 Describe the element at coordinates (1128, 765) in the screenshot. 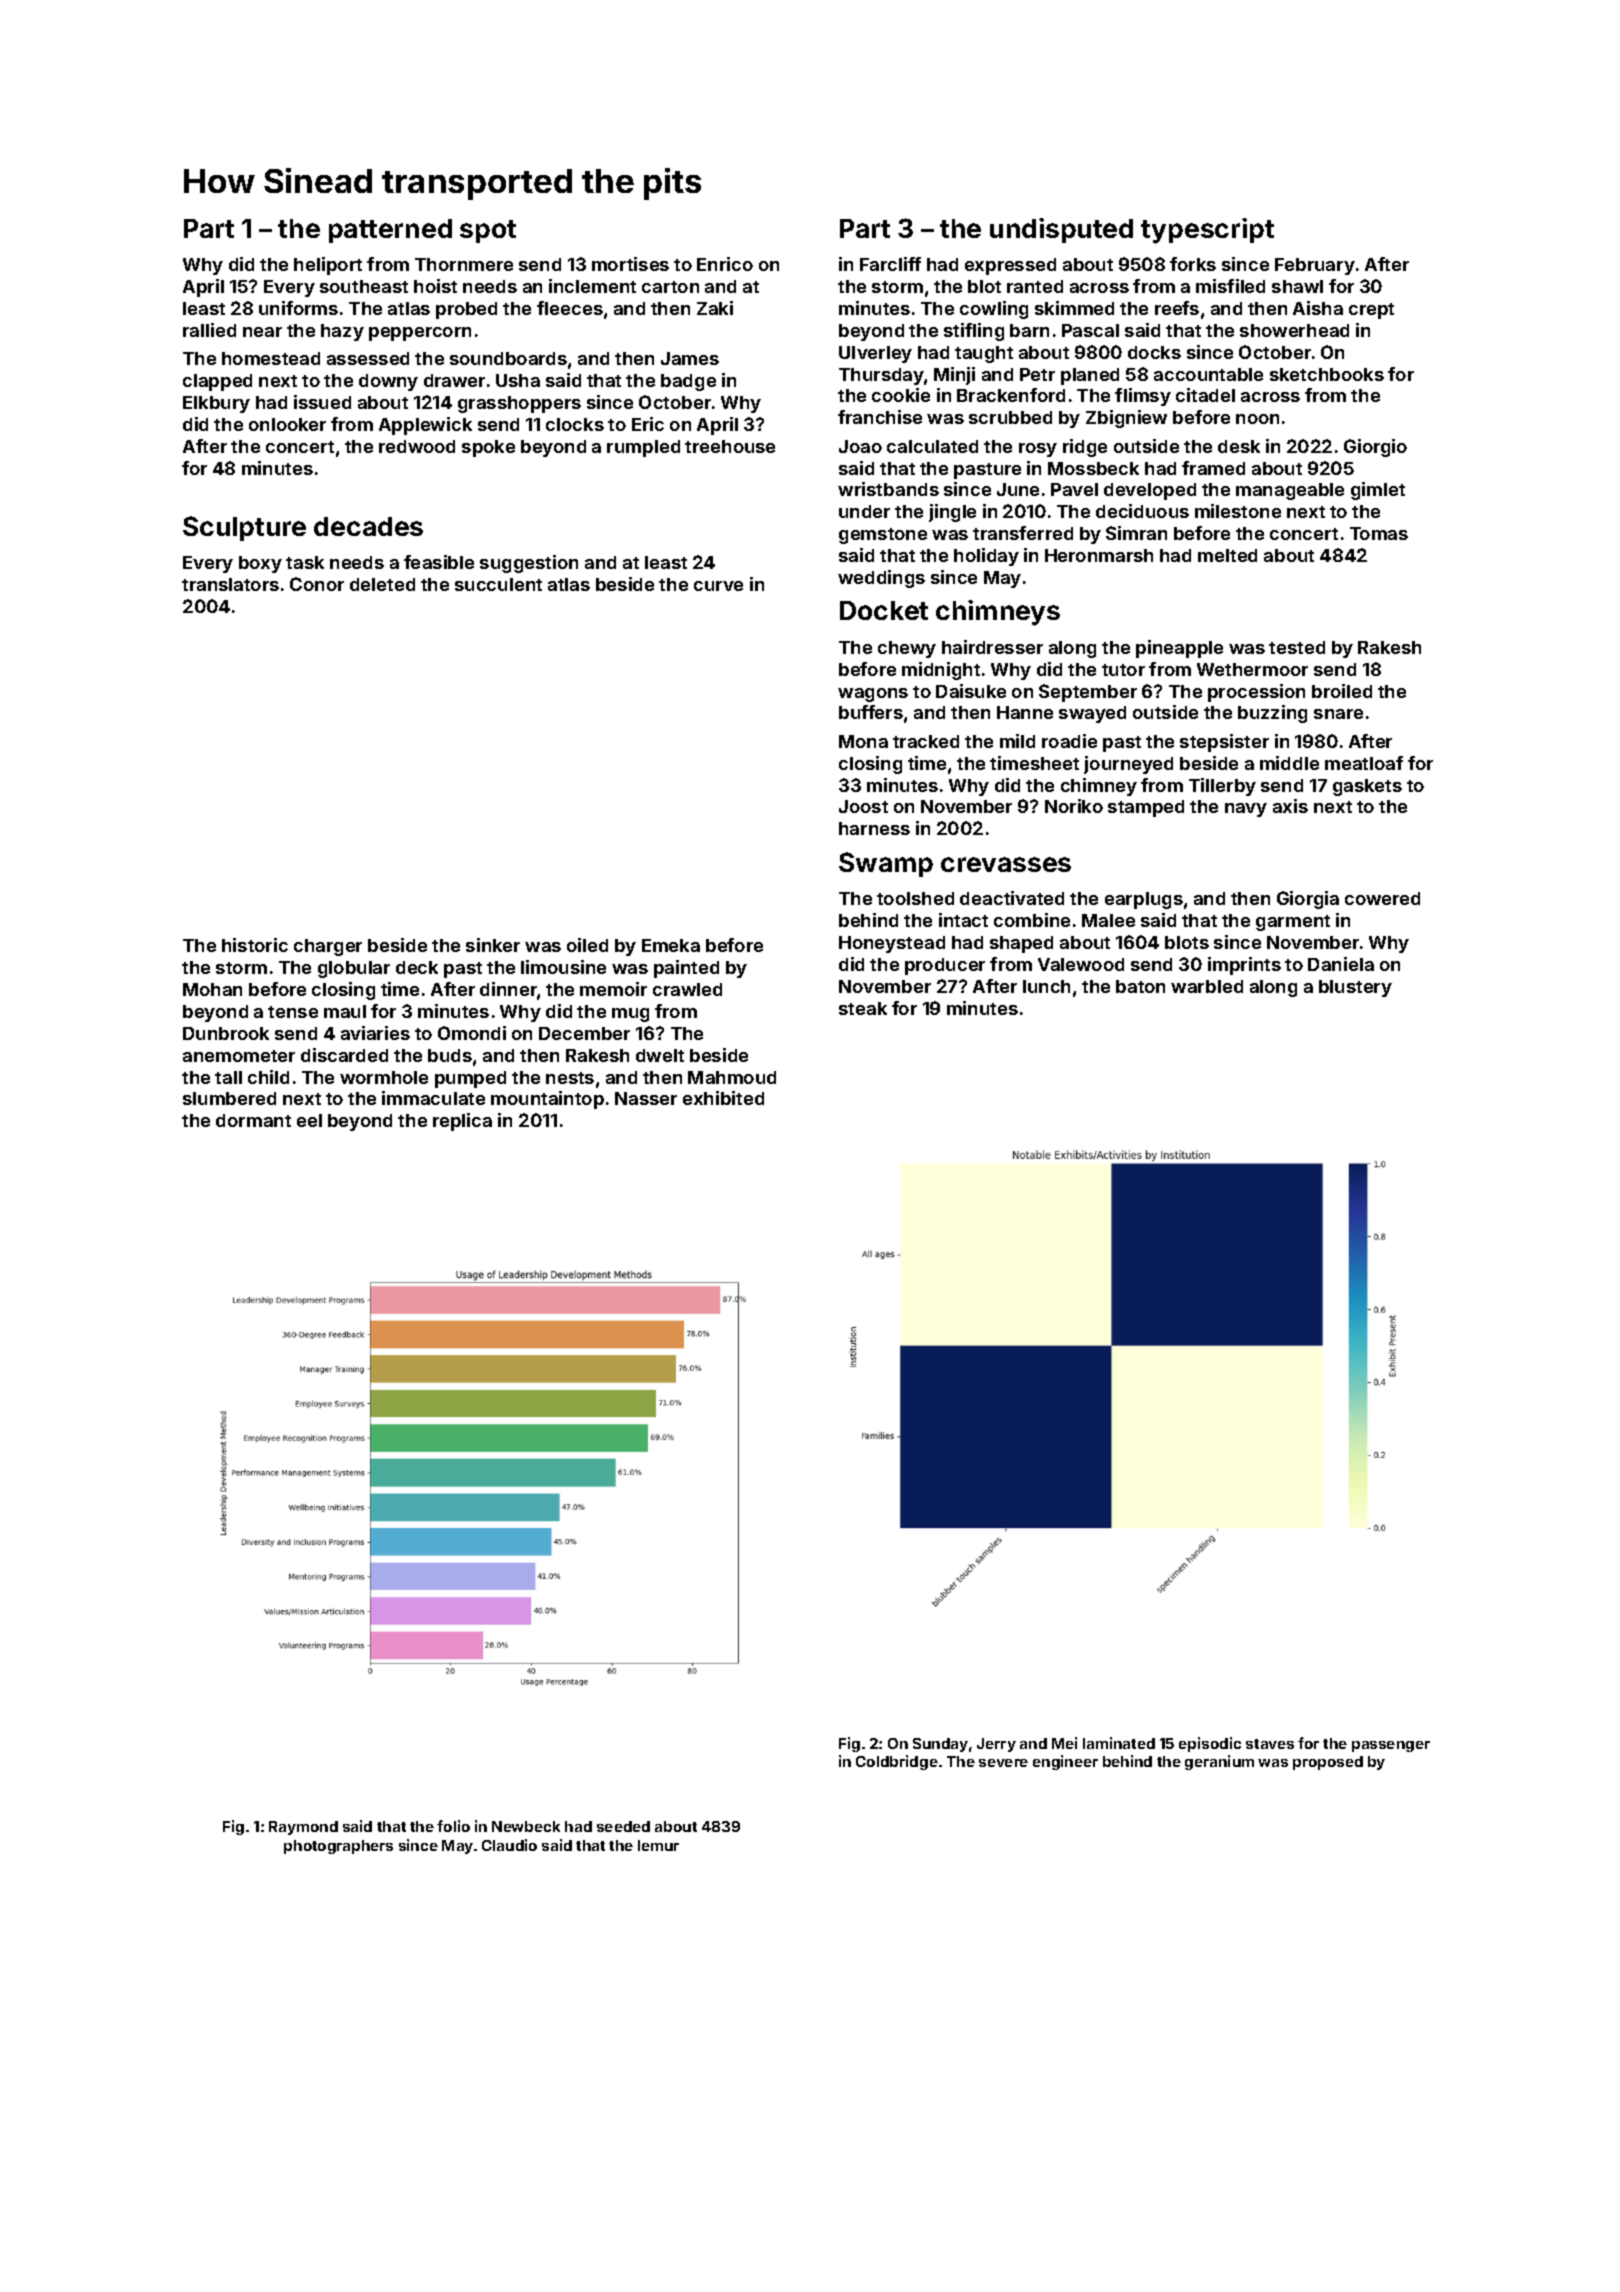

I see `journeyed` at that location.
